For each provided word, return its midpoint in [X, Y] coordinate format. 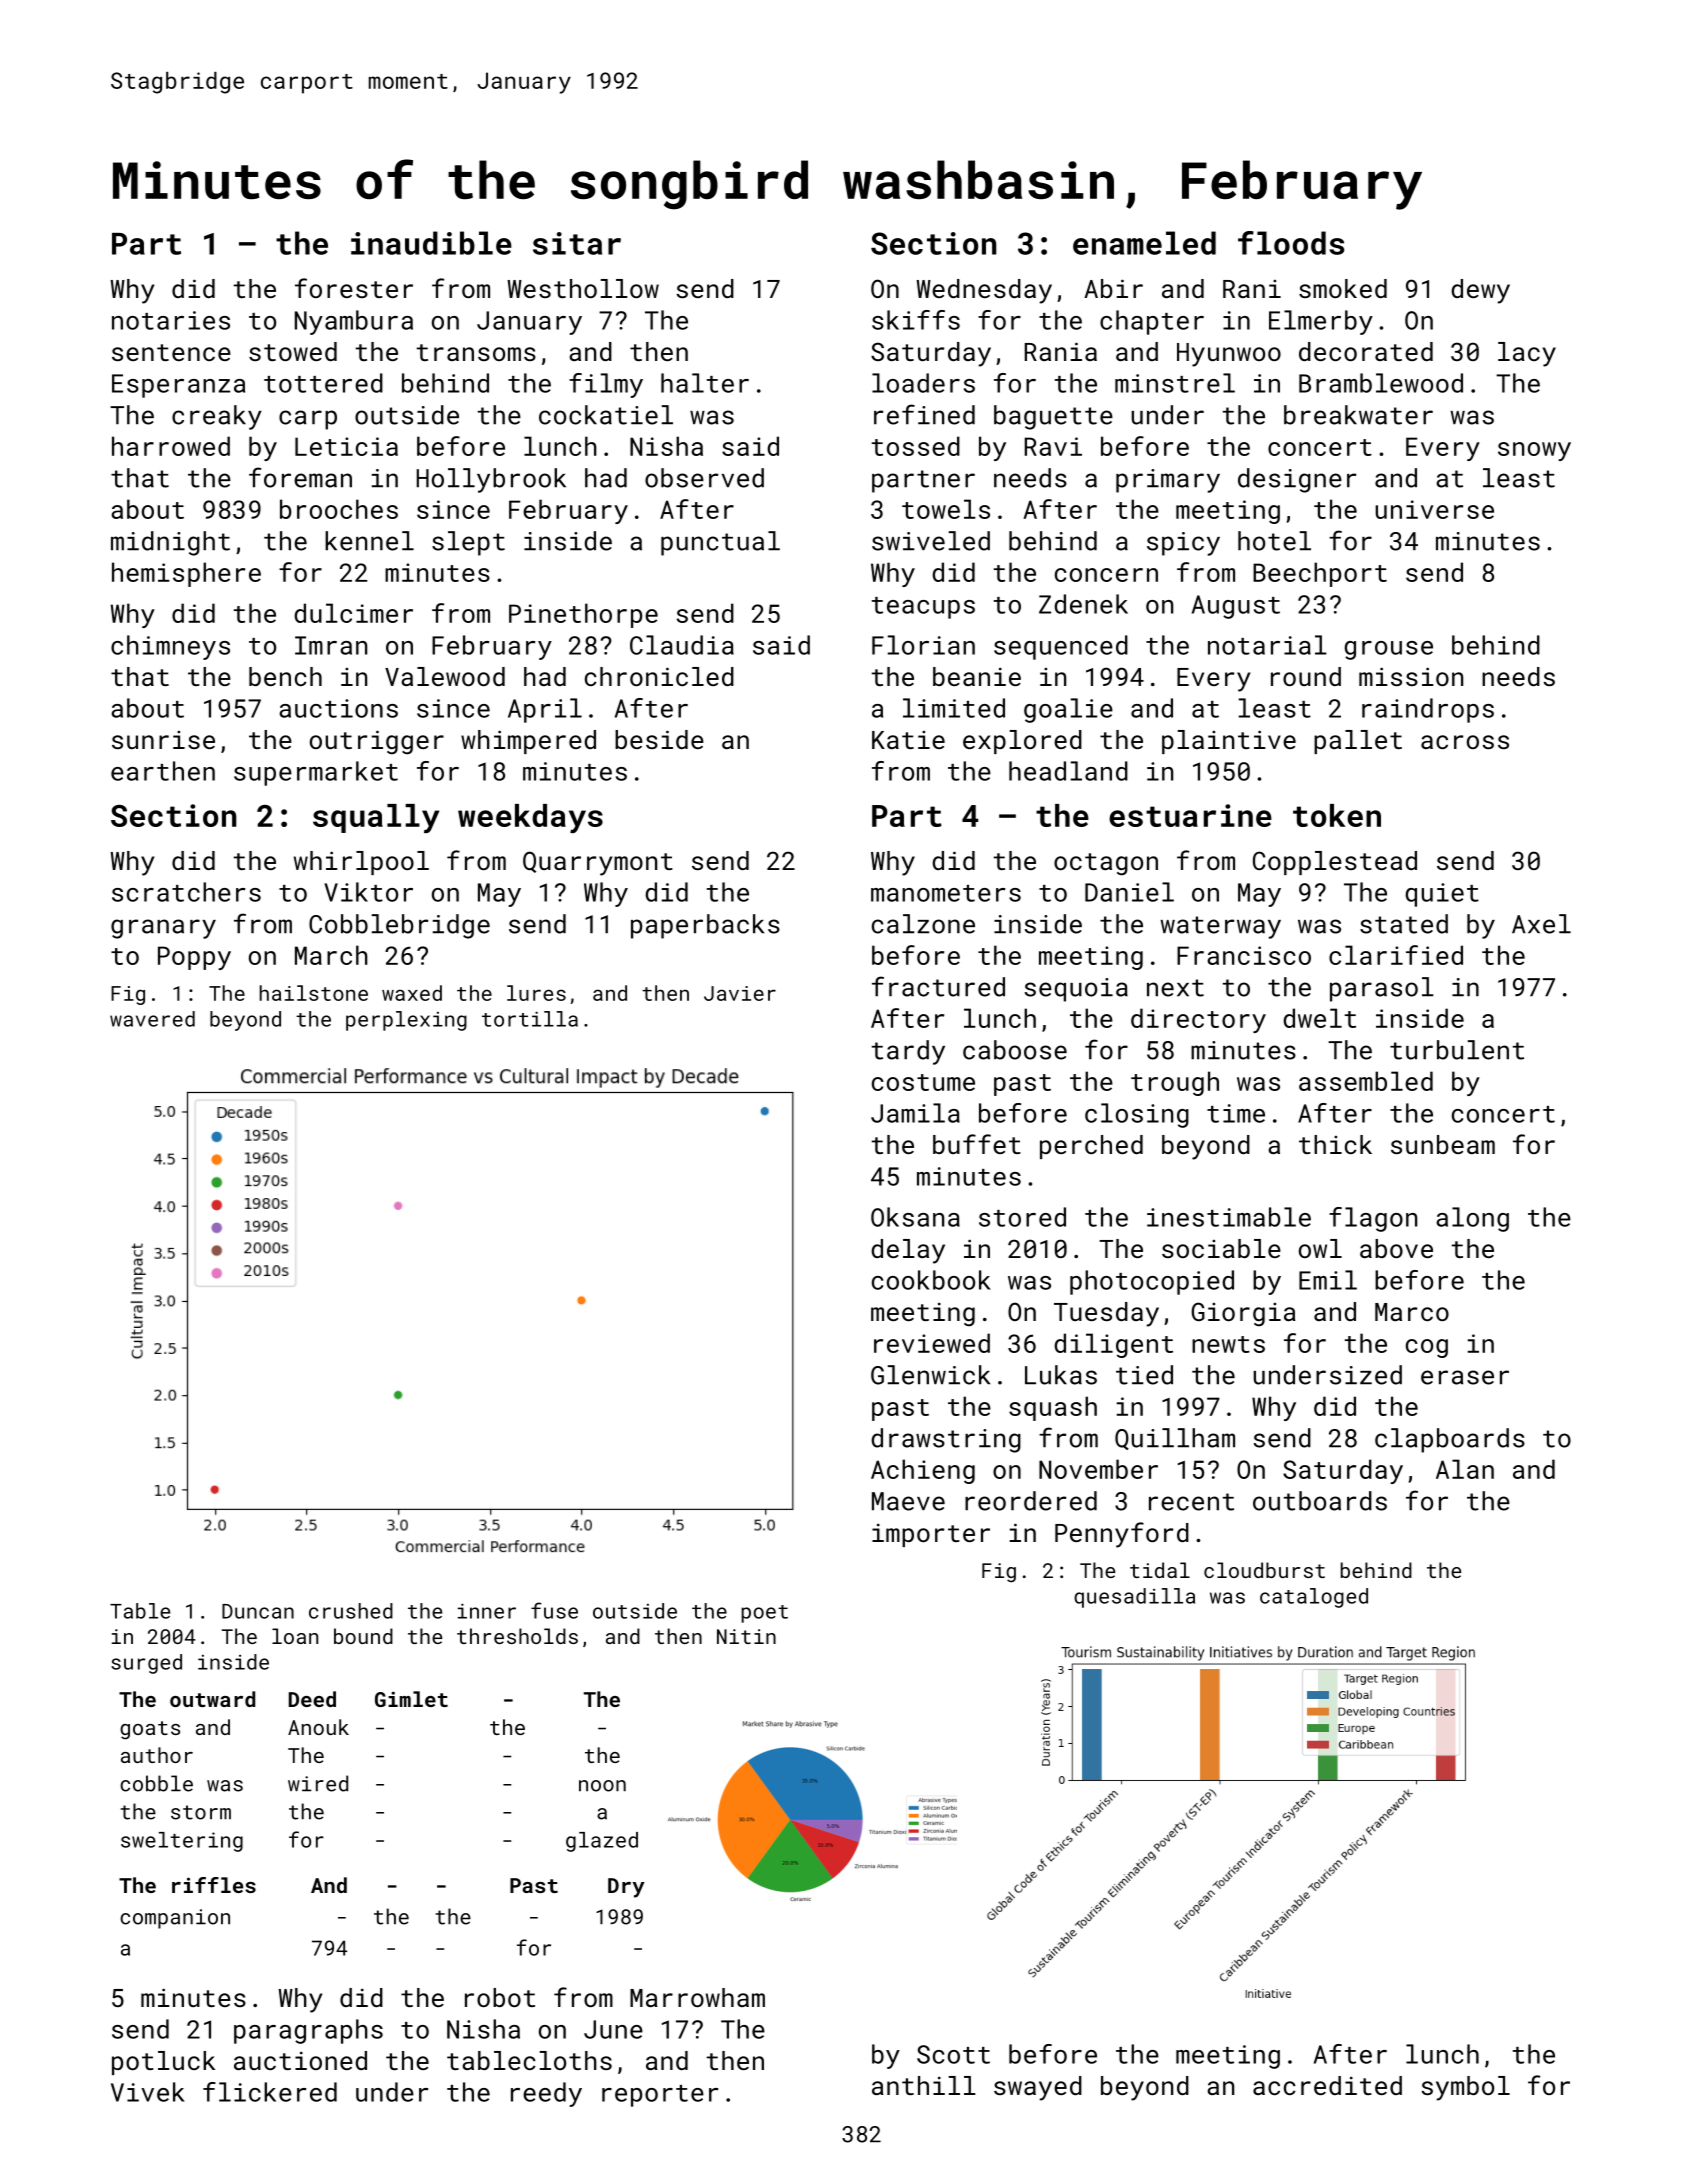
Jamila [915, 1113]
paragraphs [308, 2031]
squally [376, 818]
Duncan [258, 1611]
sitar [577, 243]
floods [1291, 243]
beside [659, 739]
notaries [171, 320]
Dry [626, 1888]
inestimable [1229, 1217]
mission [1411, 676]
